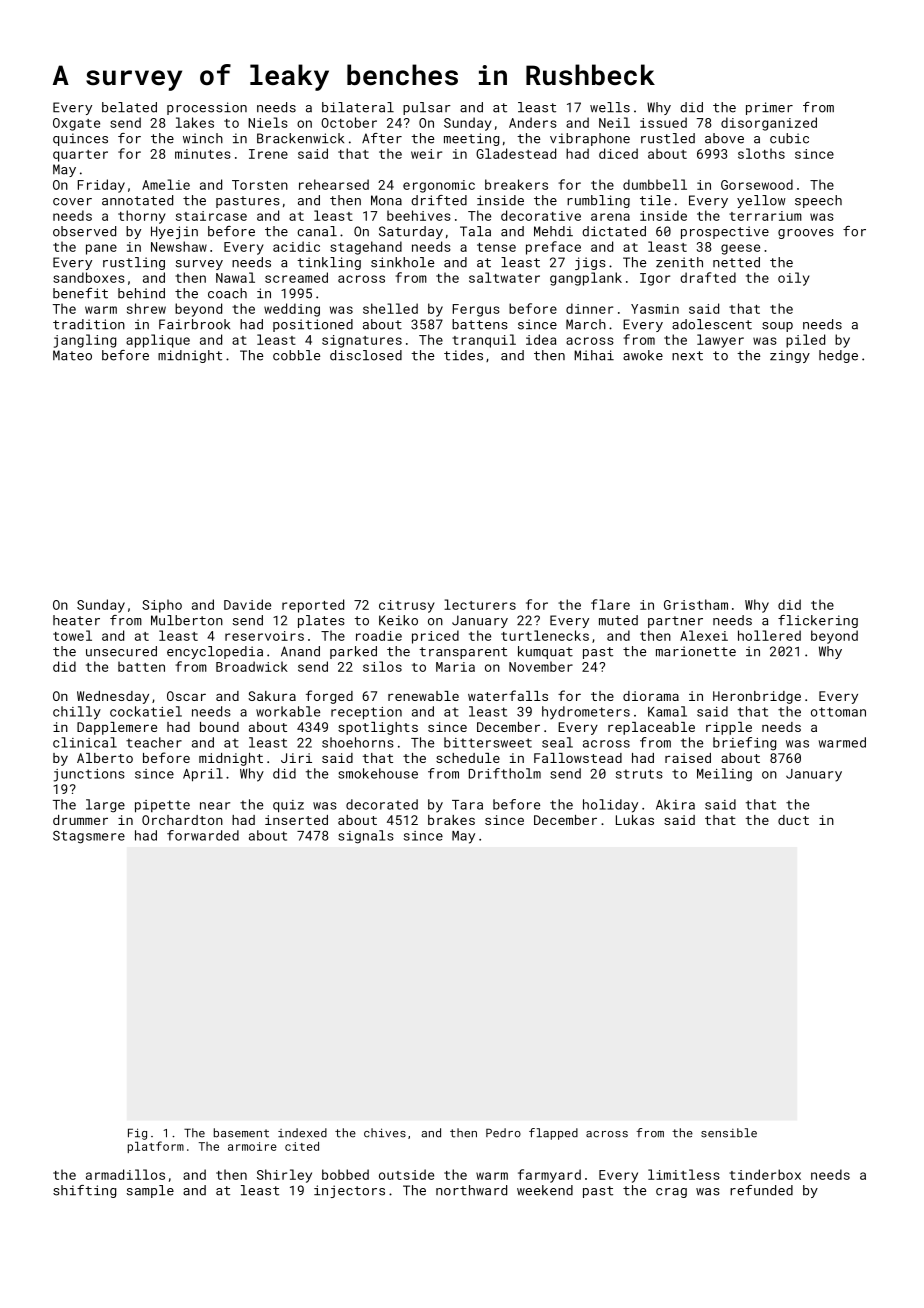 The width and height of the document is (924, 1308). I want to click on Anders, so click(533, 122).
